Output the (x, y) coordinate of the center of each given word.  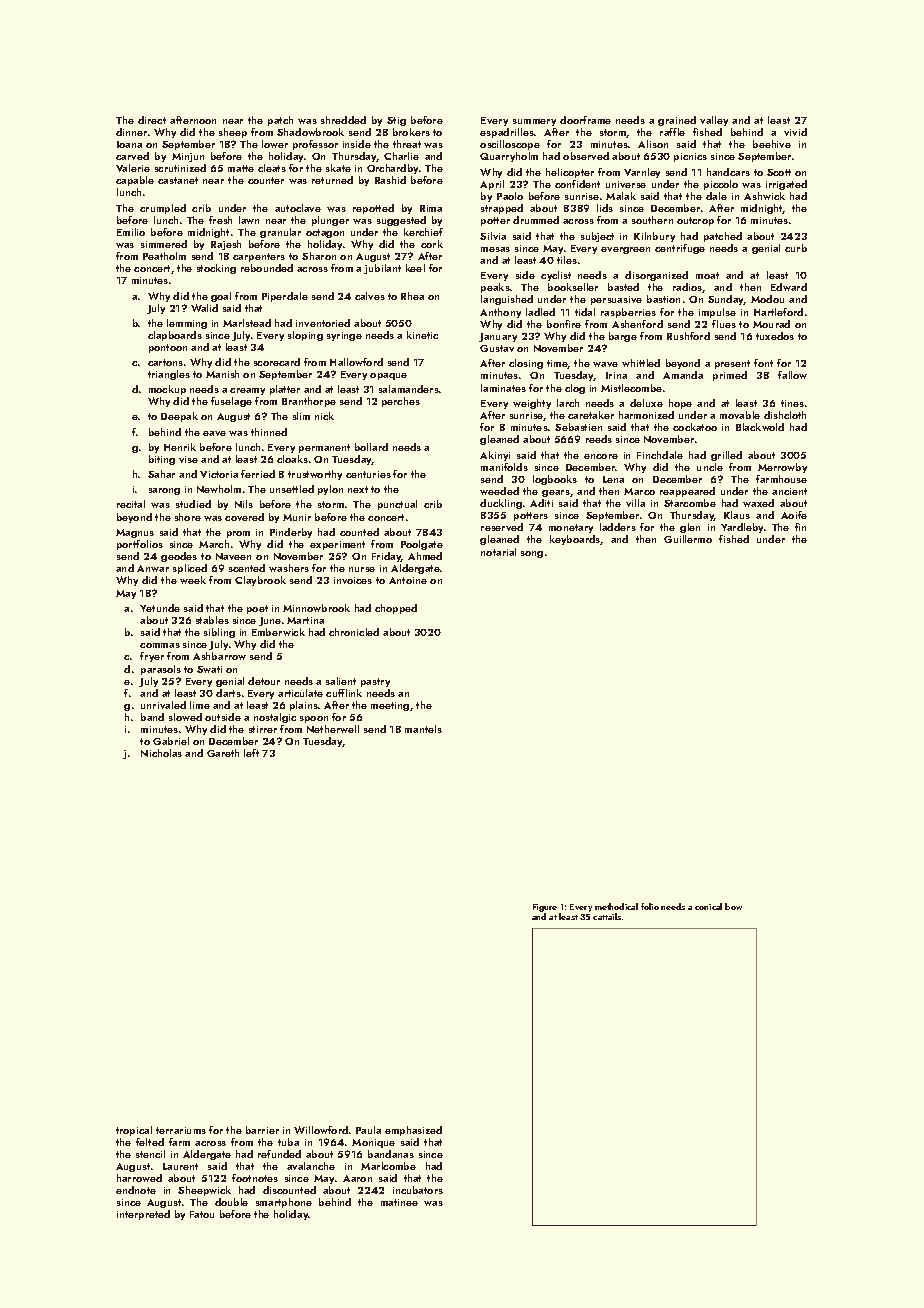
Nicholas (161, 753)
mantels (423, 729)
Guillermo (688, 539)
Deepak (179, 417)
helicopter (570, 173)
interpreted (143, 1215)
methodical (616, 906)
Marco (639, 491)
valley (714, 121)
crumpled (163, 209)
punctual (397, 505)
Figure (545, 908)
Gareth (223, 753)
